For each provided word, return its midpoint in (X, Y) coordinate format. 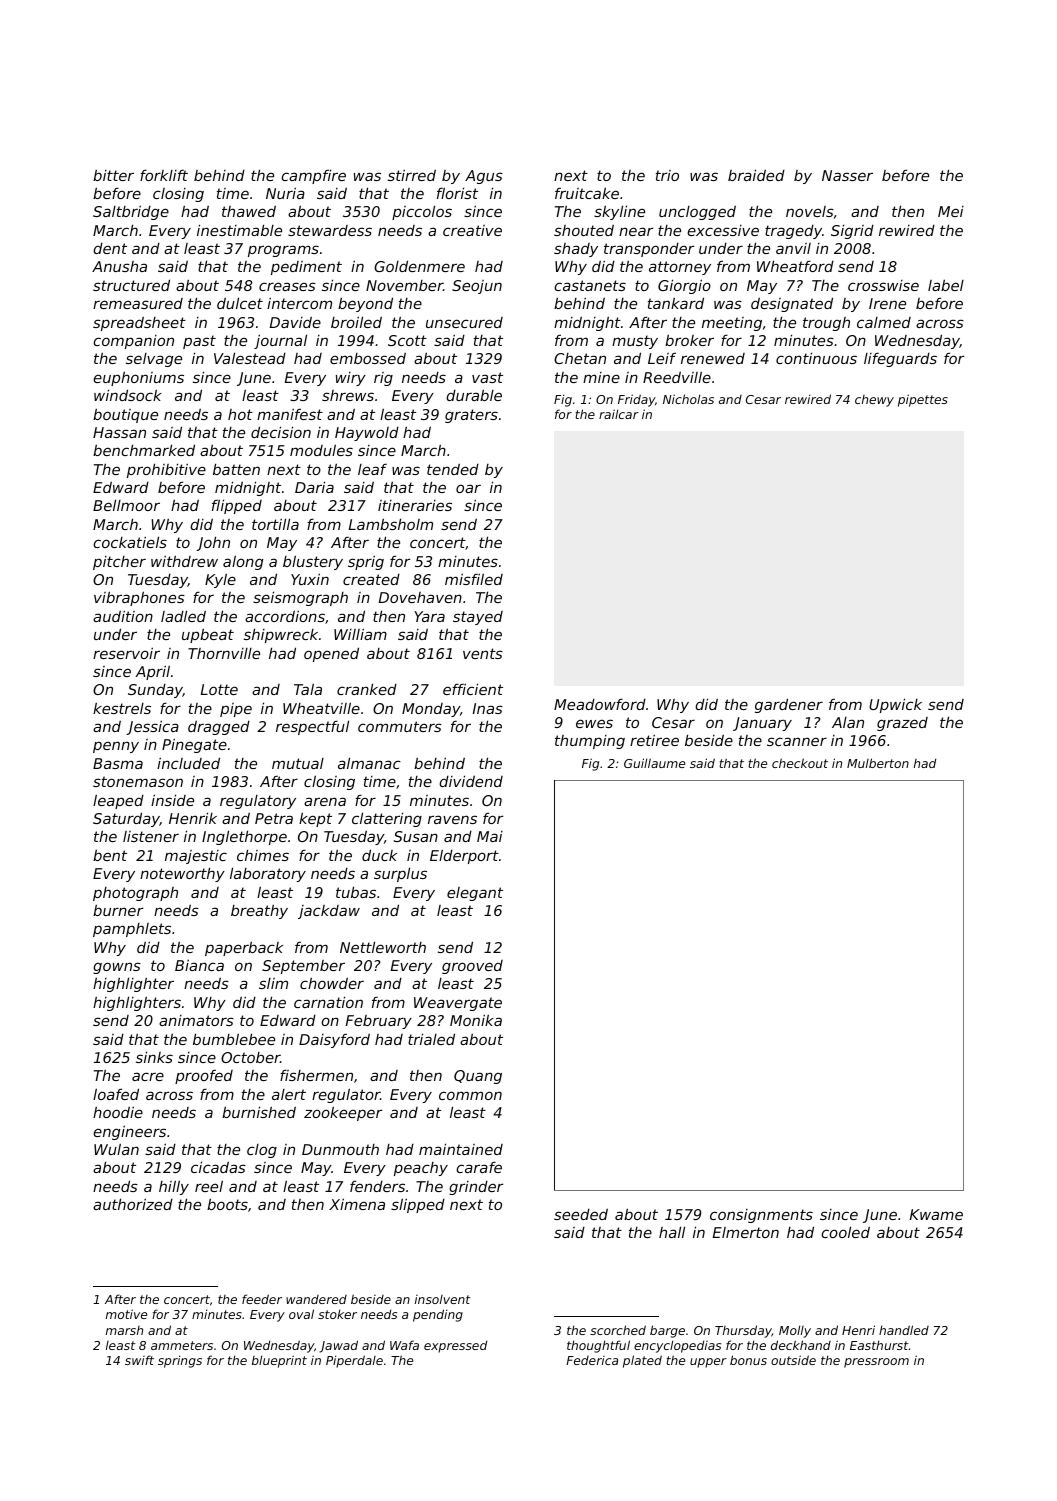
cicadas (218, 1167)
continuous (816, 358)
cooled (845, 1232)
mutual (298, 763)
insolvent (443, 1299)
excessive (723, 230)
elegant (475, 894)
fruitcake (587, 193)
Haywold (367, 434)
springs (180, 1361)
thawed (249, 211)
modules (321, 450)
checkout (800, 763)
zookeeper (343, 1113)
